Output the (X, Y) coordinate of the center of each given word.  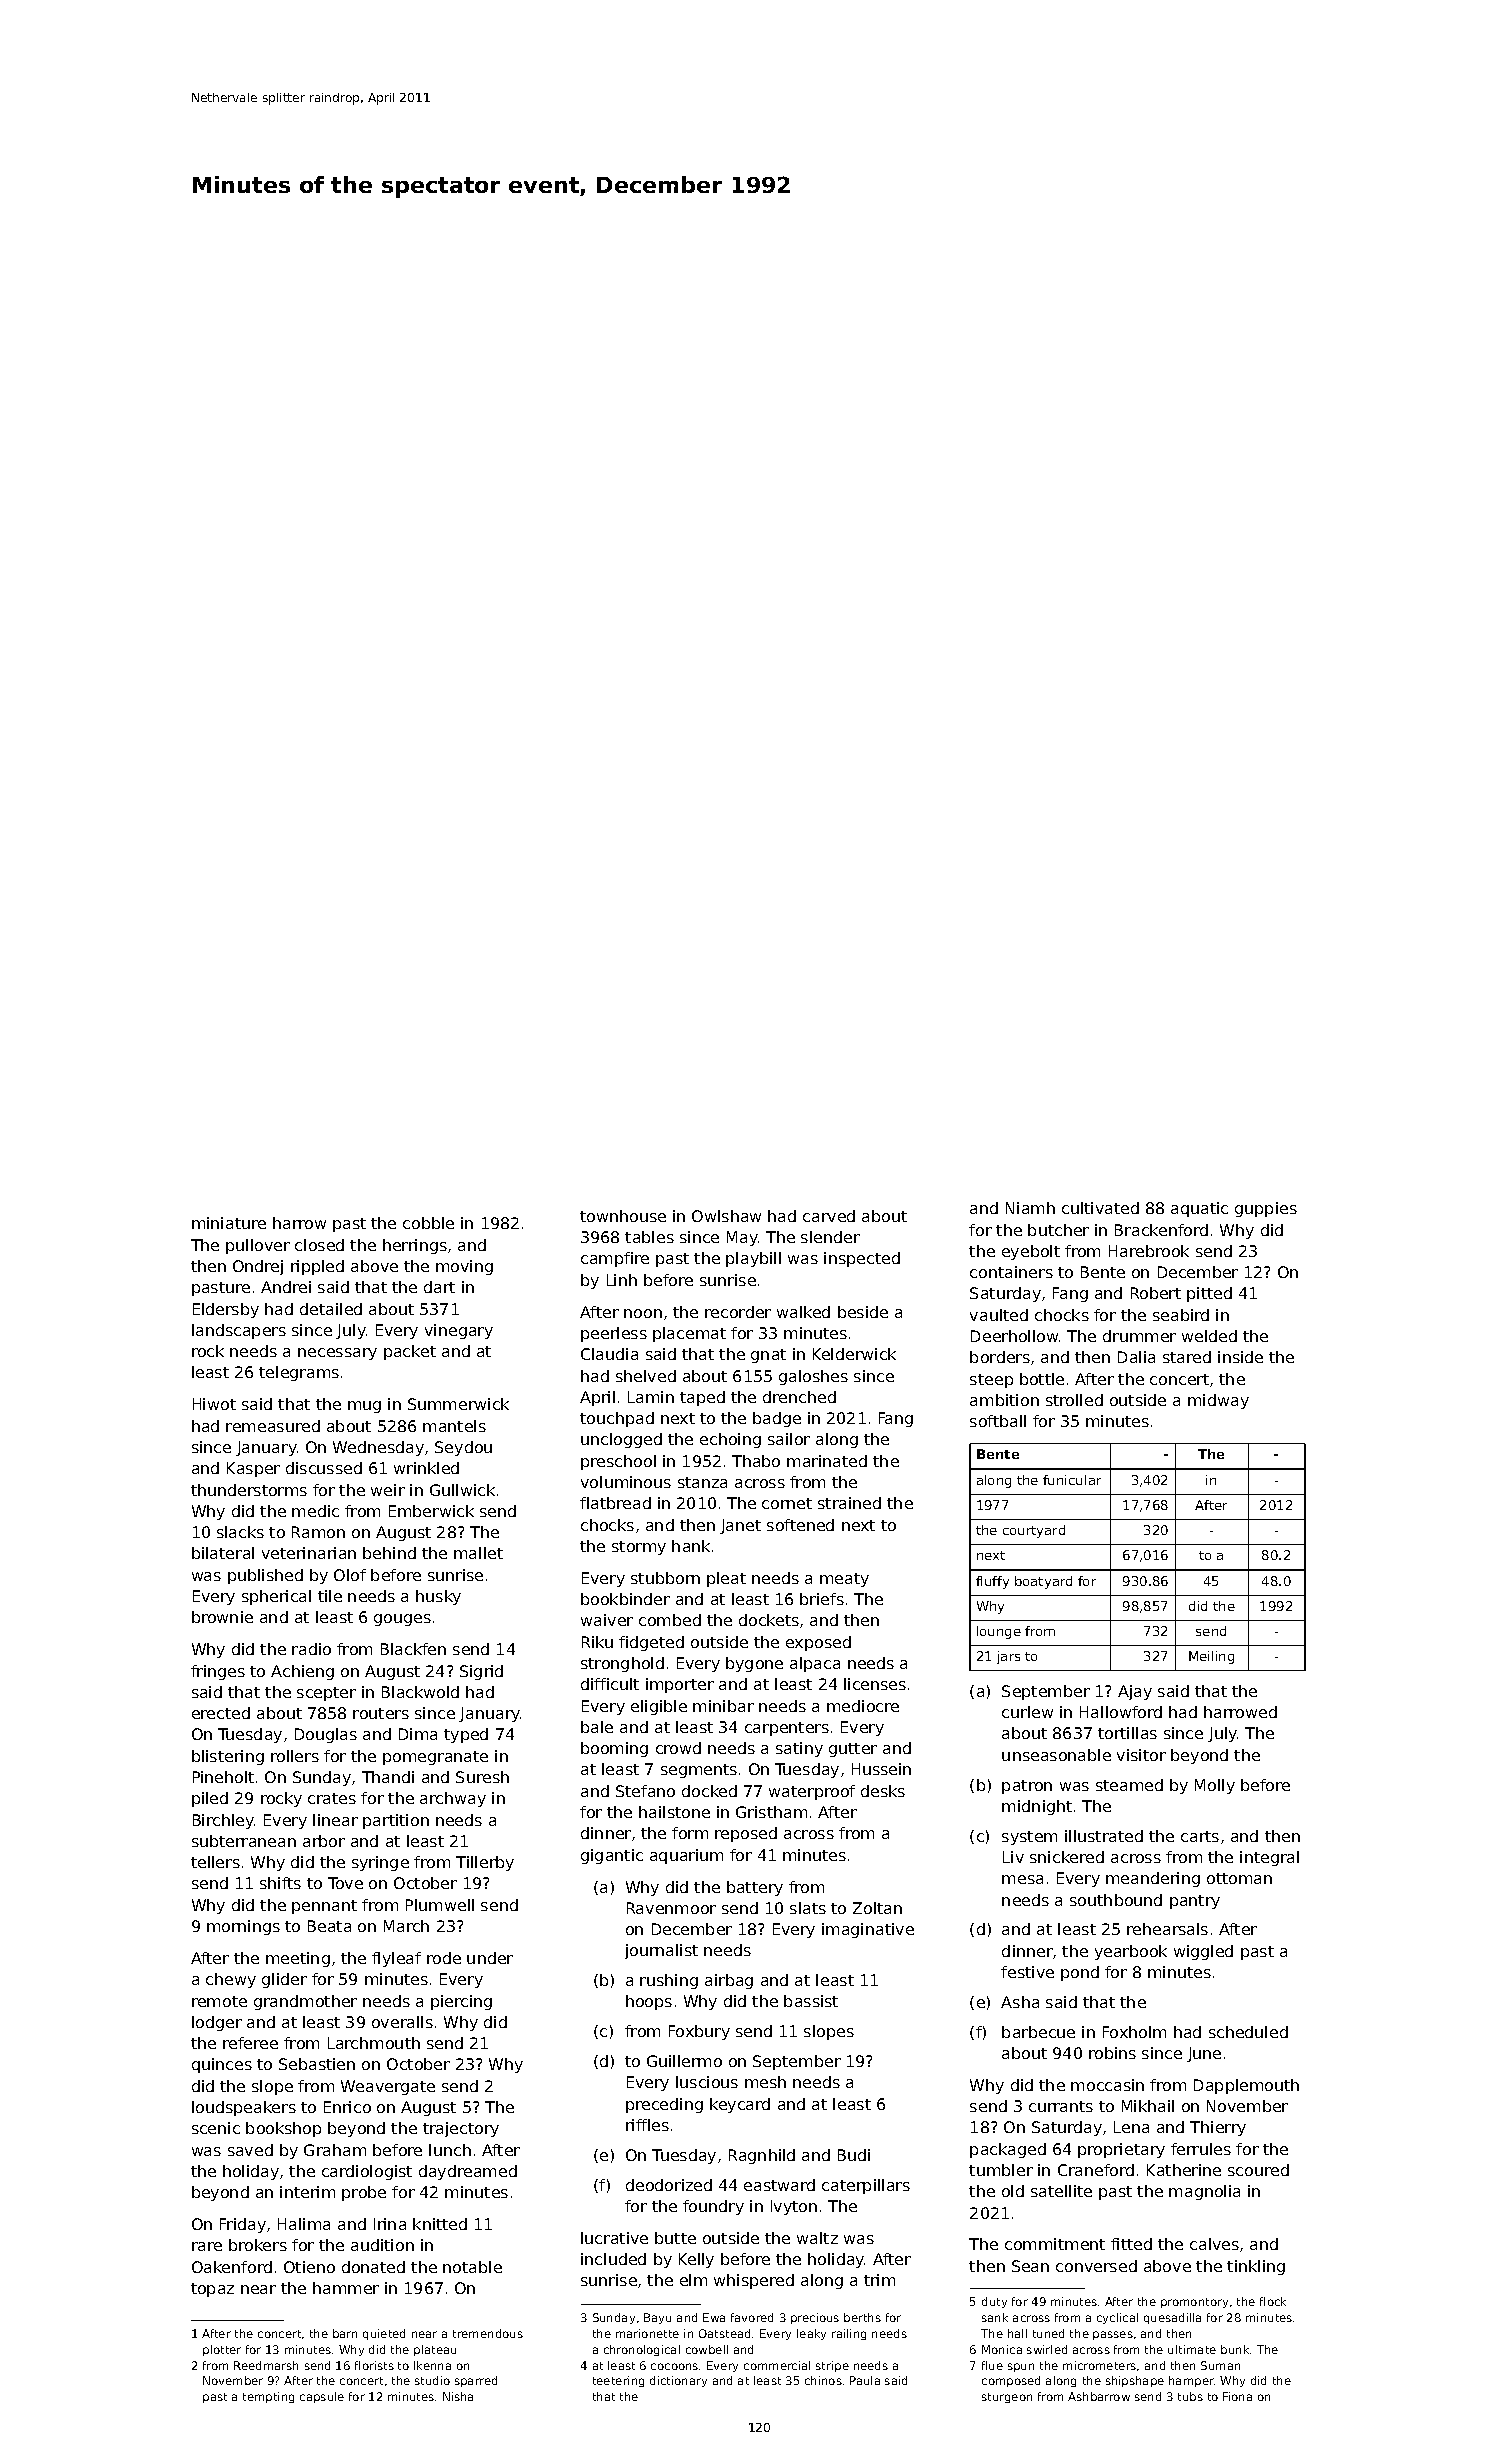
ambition (1004, 1400)
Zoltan (877, 1908)
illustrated (1104, 1836)
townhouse (623, 1216)
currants (1061, 2106)
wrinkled (426, 1468)
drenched (799, 1397)
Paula (865, 2380)
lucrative (614, 2238)
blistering (228, 1757)
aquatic (1199, 1209)
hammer (346, 2288)
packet (410, 1352)
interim (307, 2192)
